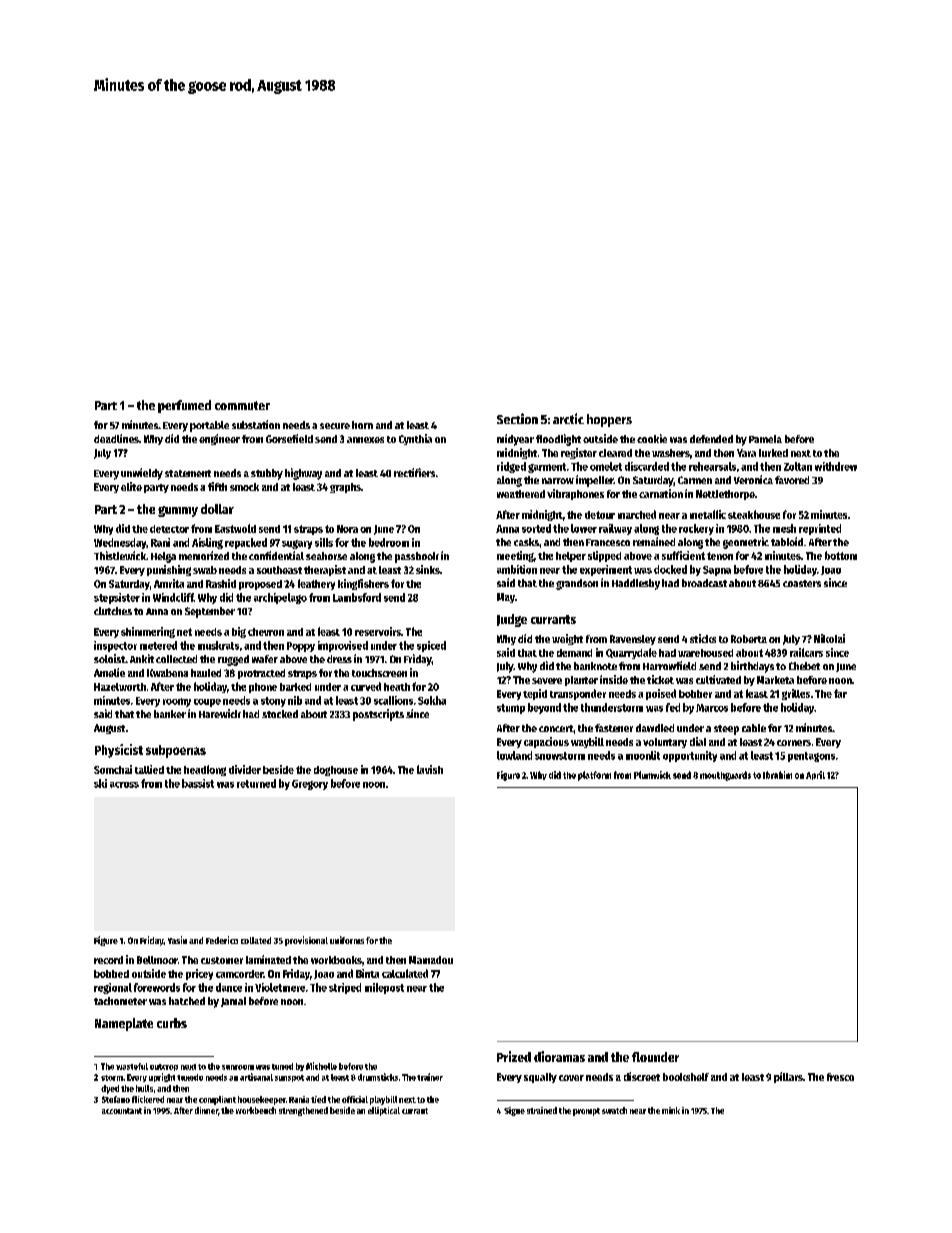  I want to click on mesh, so click(784, 528).
